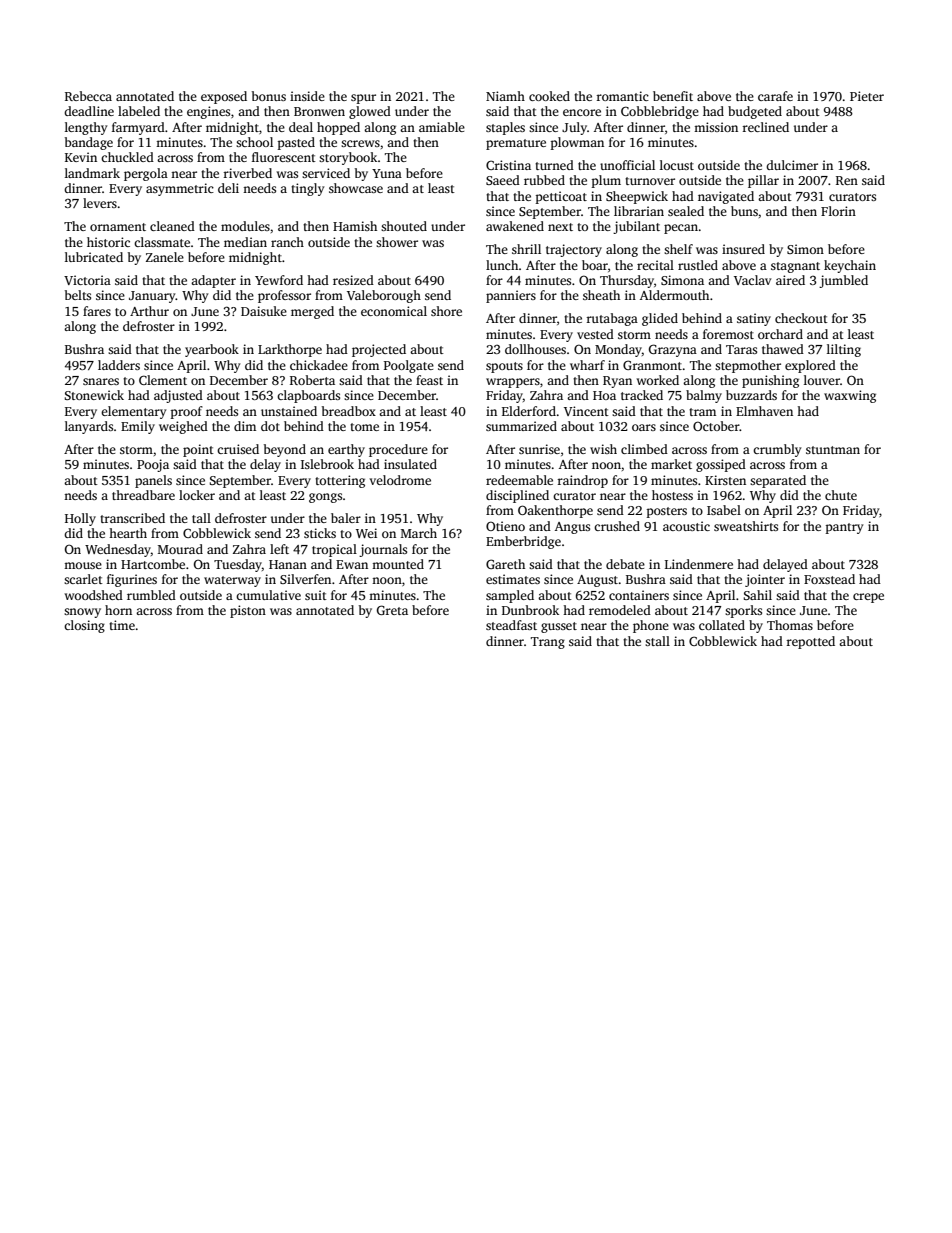 The width and height of the screenshot is (952, 1233). What do you see at coordinates (601, 295) in the screenshot?
I see `sheath` at bounding box center [601, 295].
